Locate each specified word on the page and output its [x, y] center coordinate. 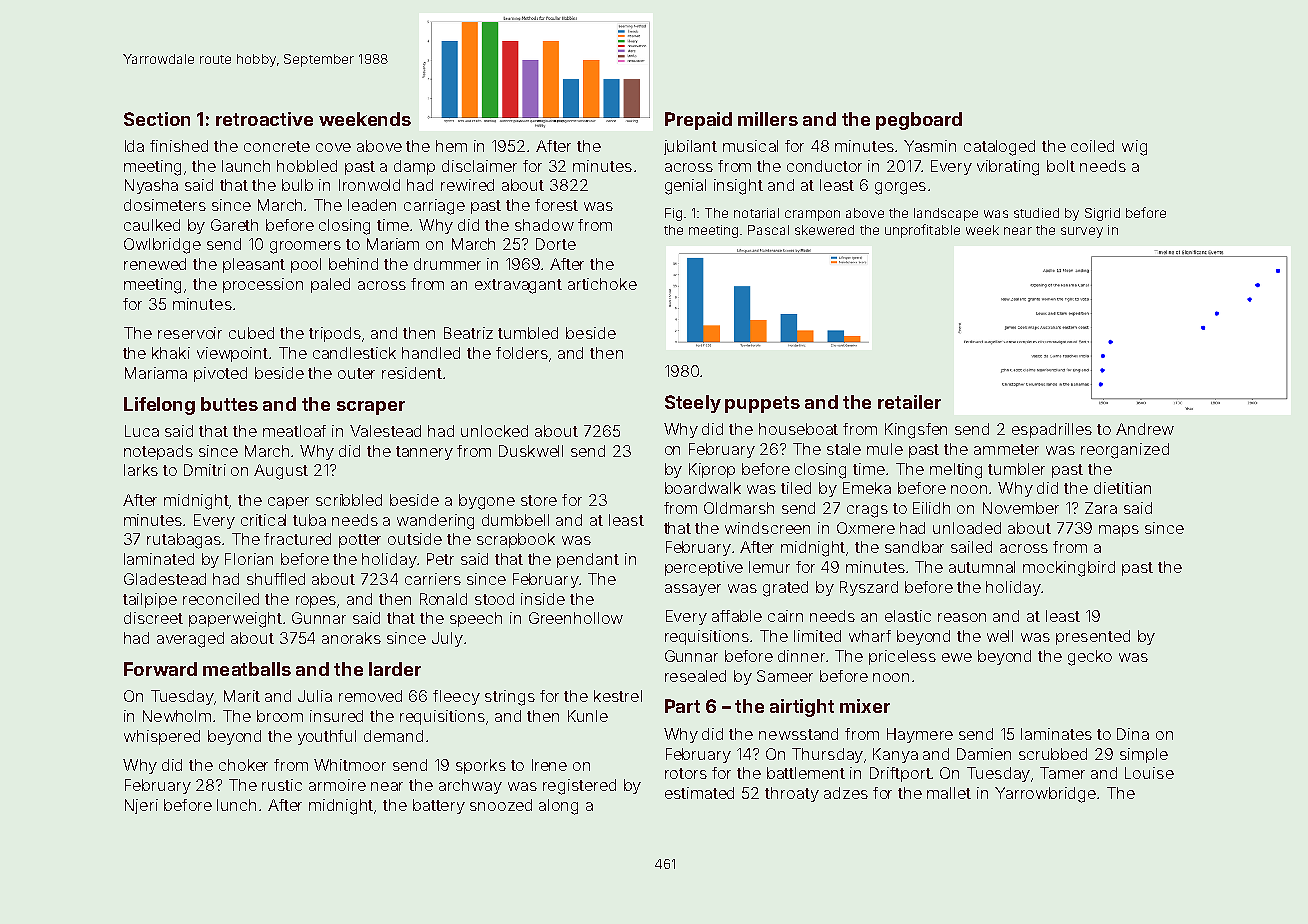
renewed [155, 264]
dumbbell [515, 520]
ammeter [1006, 449]
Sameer [785, 676]
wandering [435, 522]
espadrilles [1052, 430]
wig [1134, 148]
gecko [1090, 658]
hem [451, 146]
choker [243, 765]
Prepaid [698, 121]
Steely [693, 404]
